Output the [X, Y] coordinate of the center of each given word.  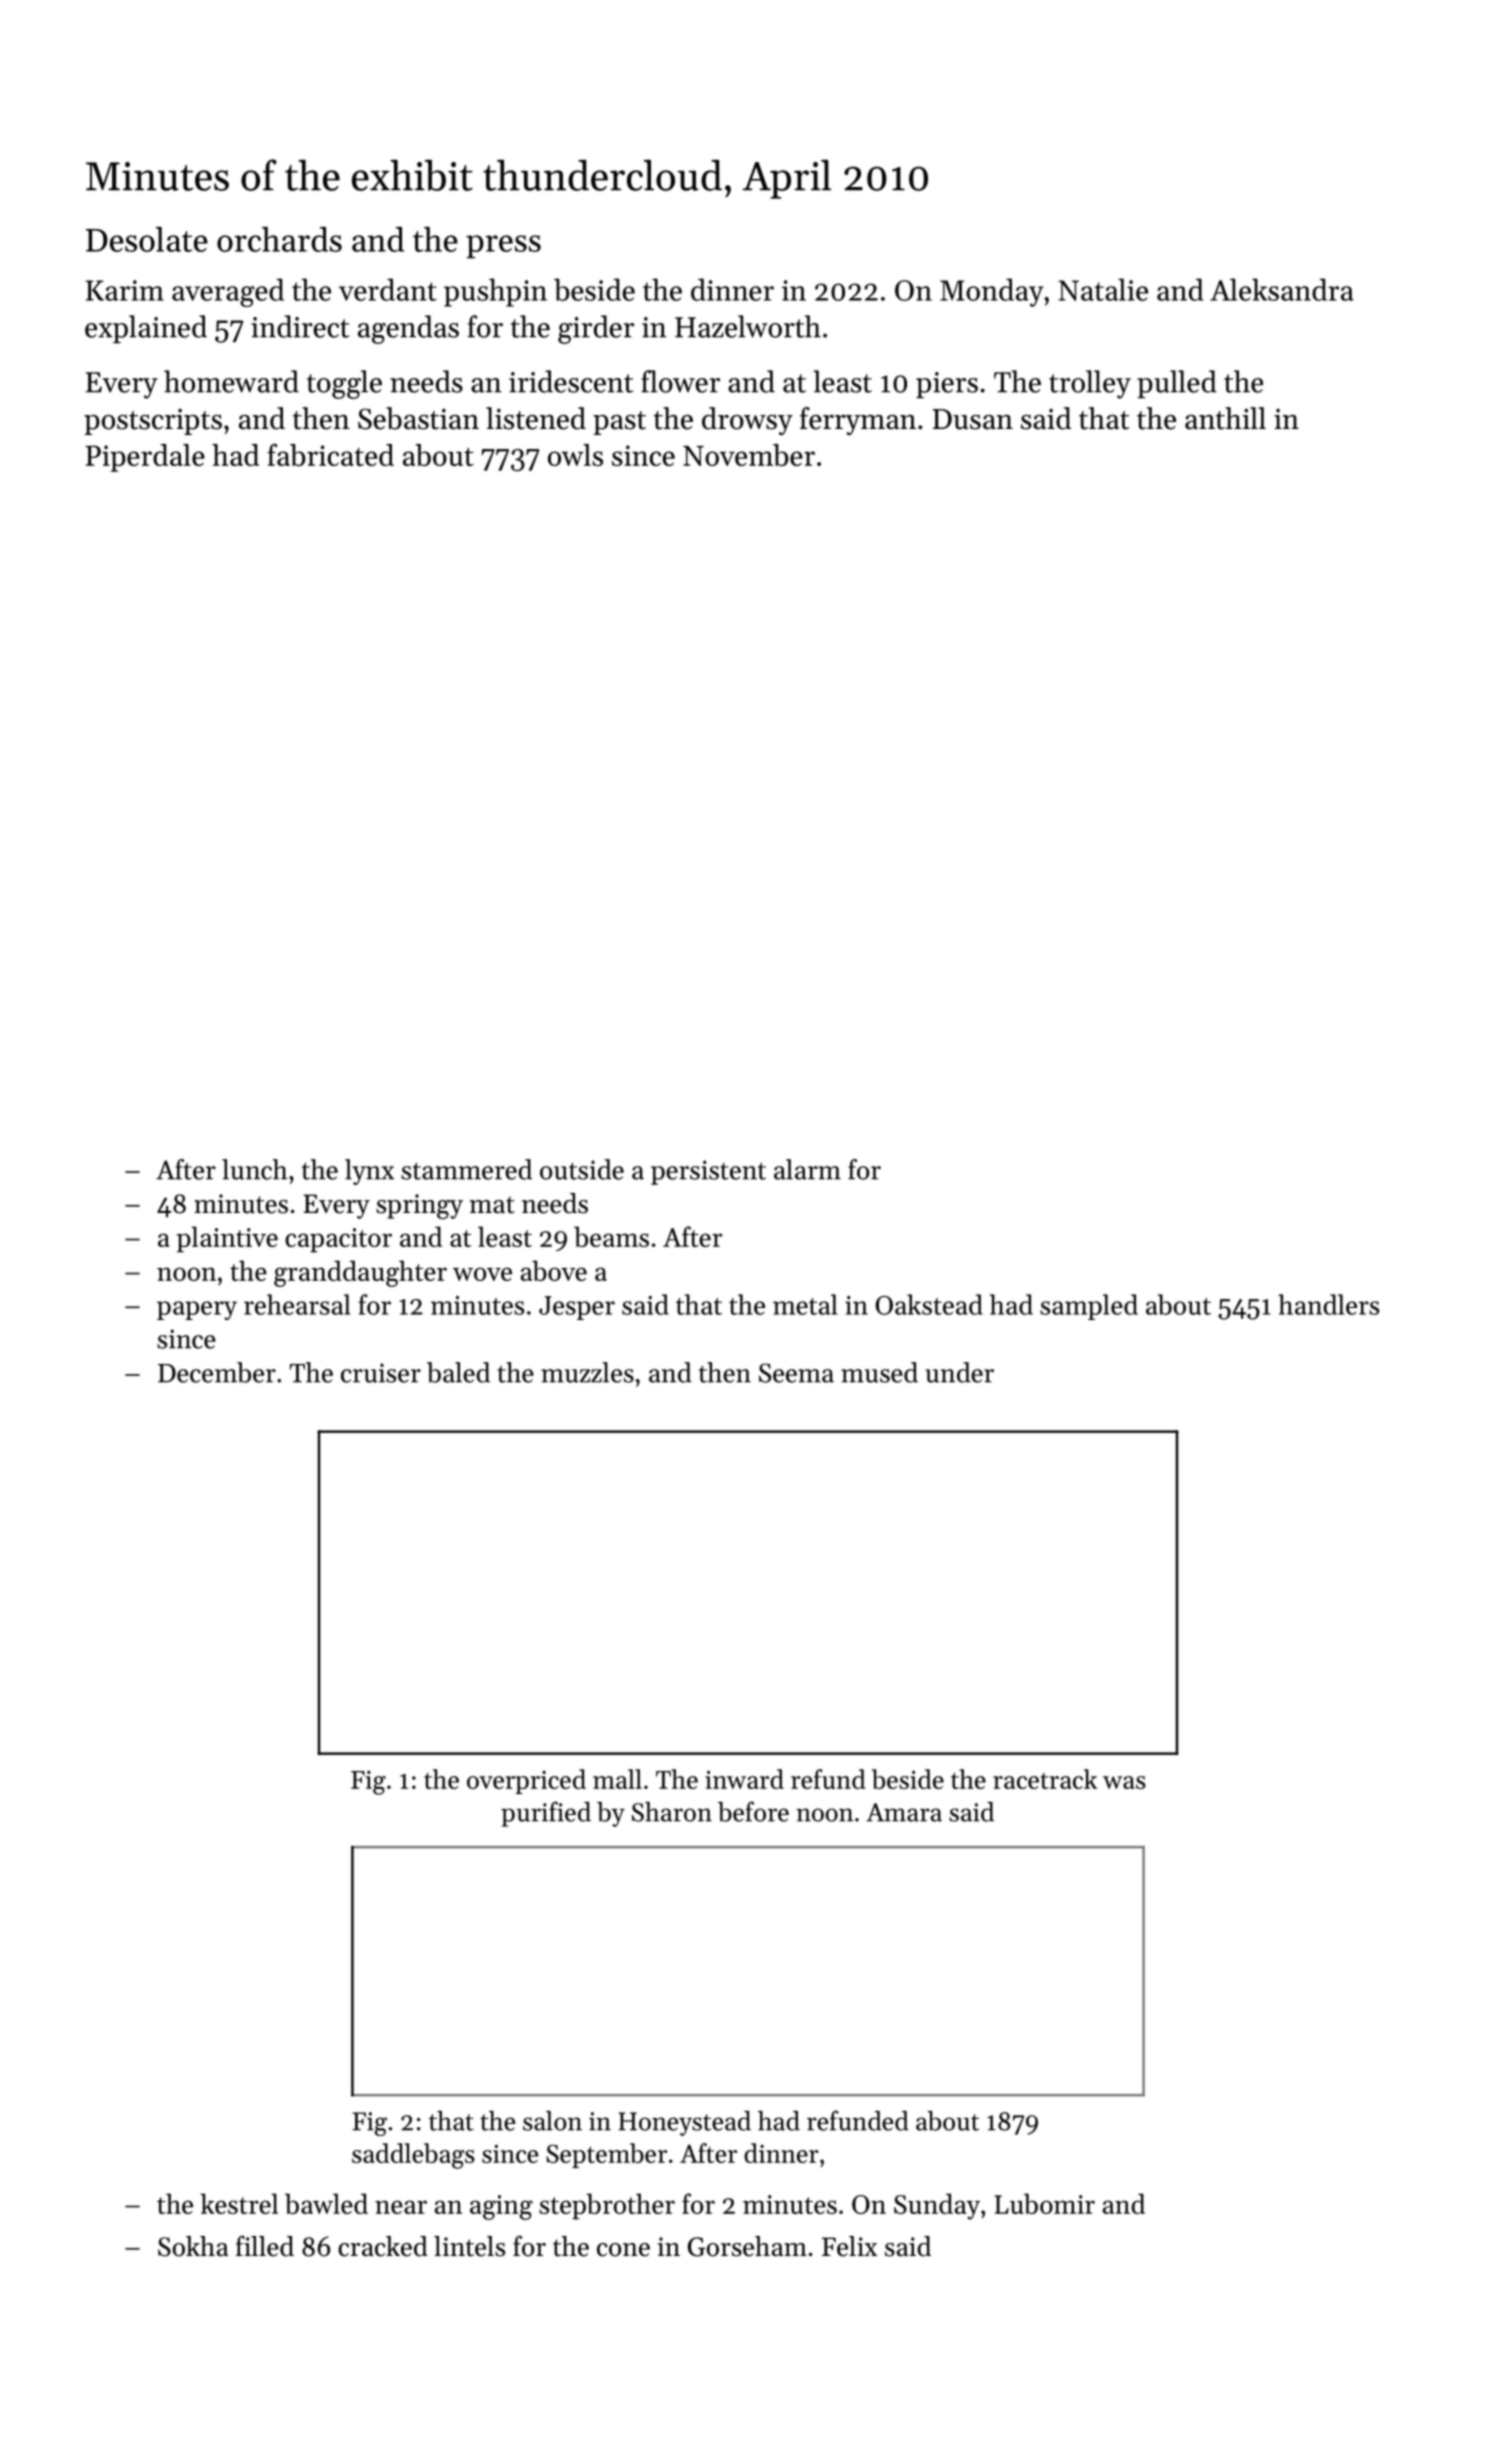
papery [197, 1310]
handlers [1328, 1304]
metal [805, 1304]
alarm [807, 1169]
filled [265, 2246]
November [749, 455]
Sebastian [418, 418]
